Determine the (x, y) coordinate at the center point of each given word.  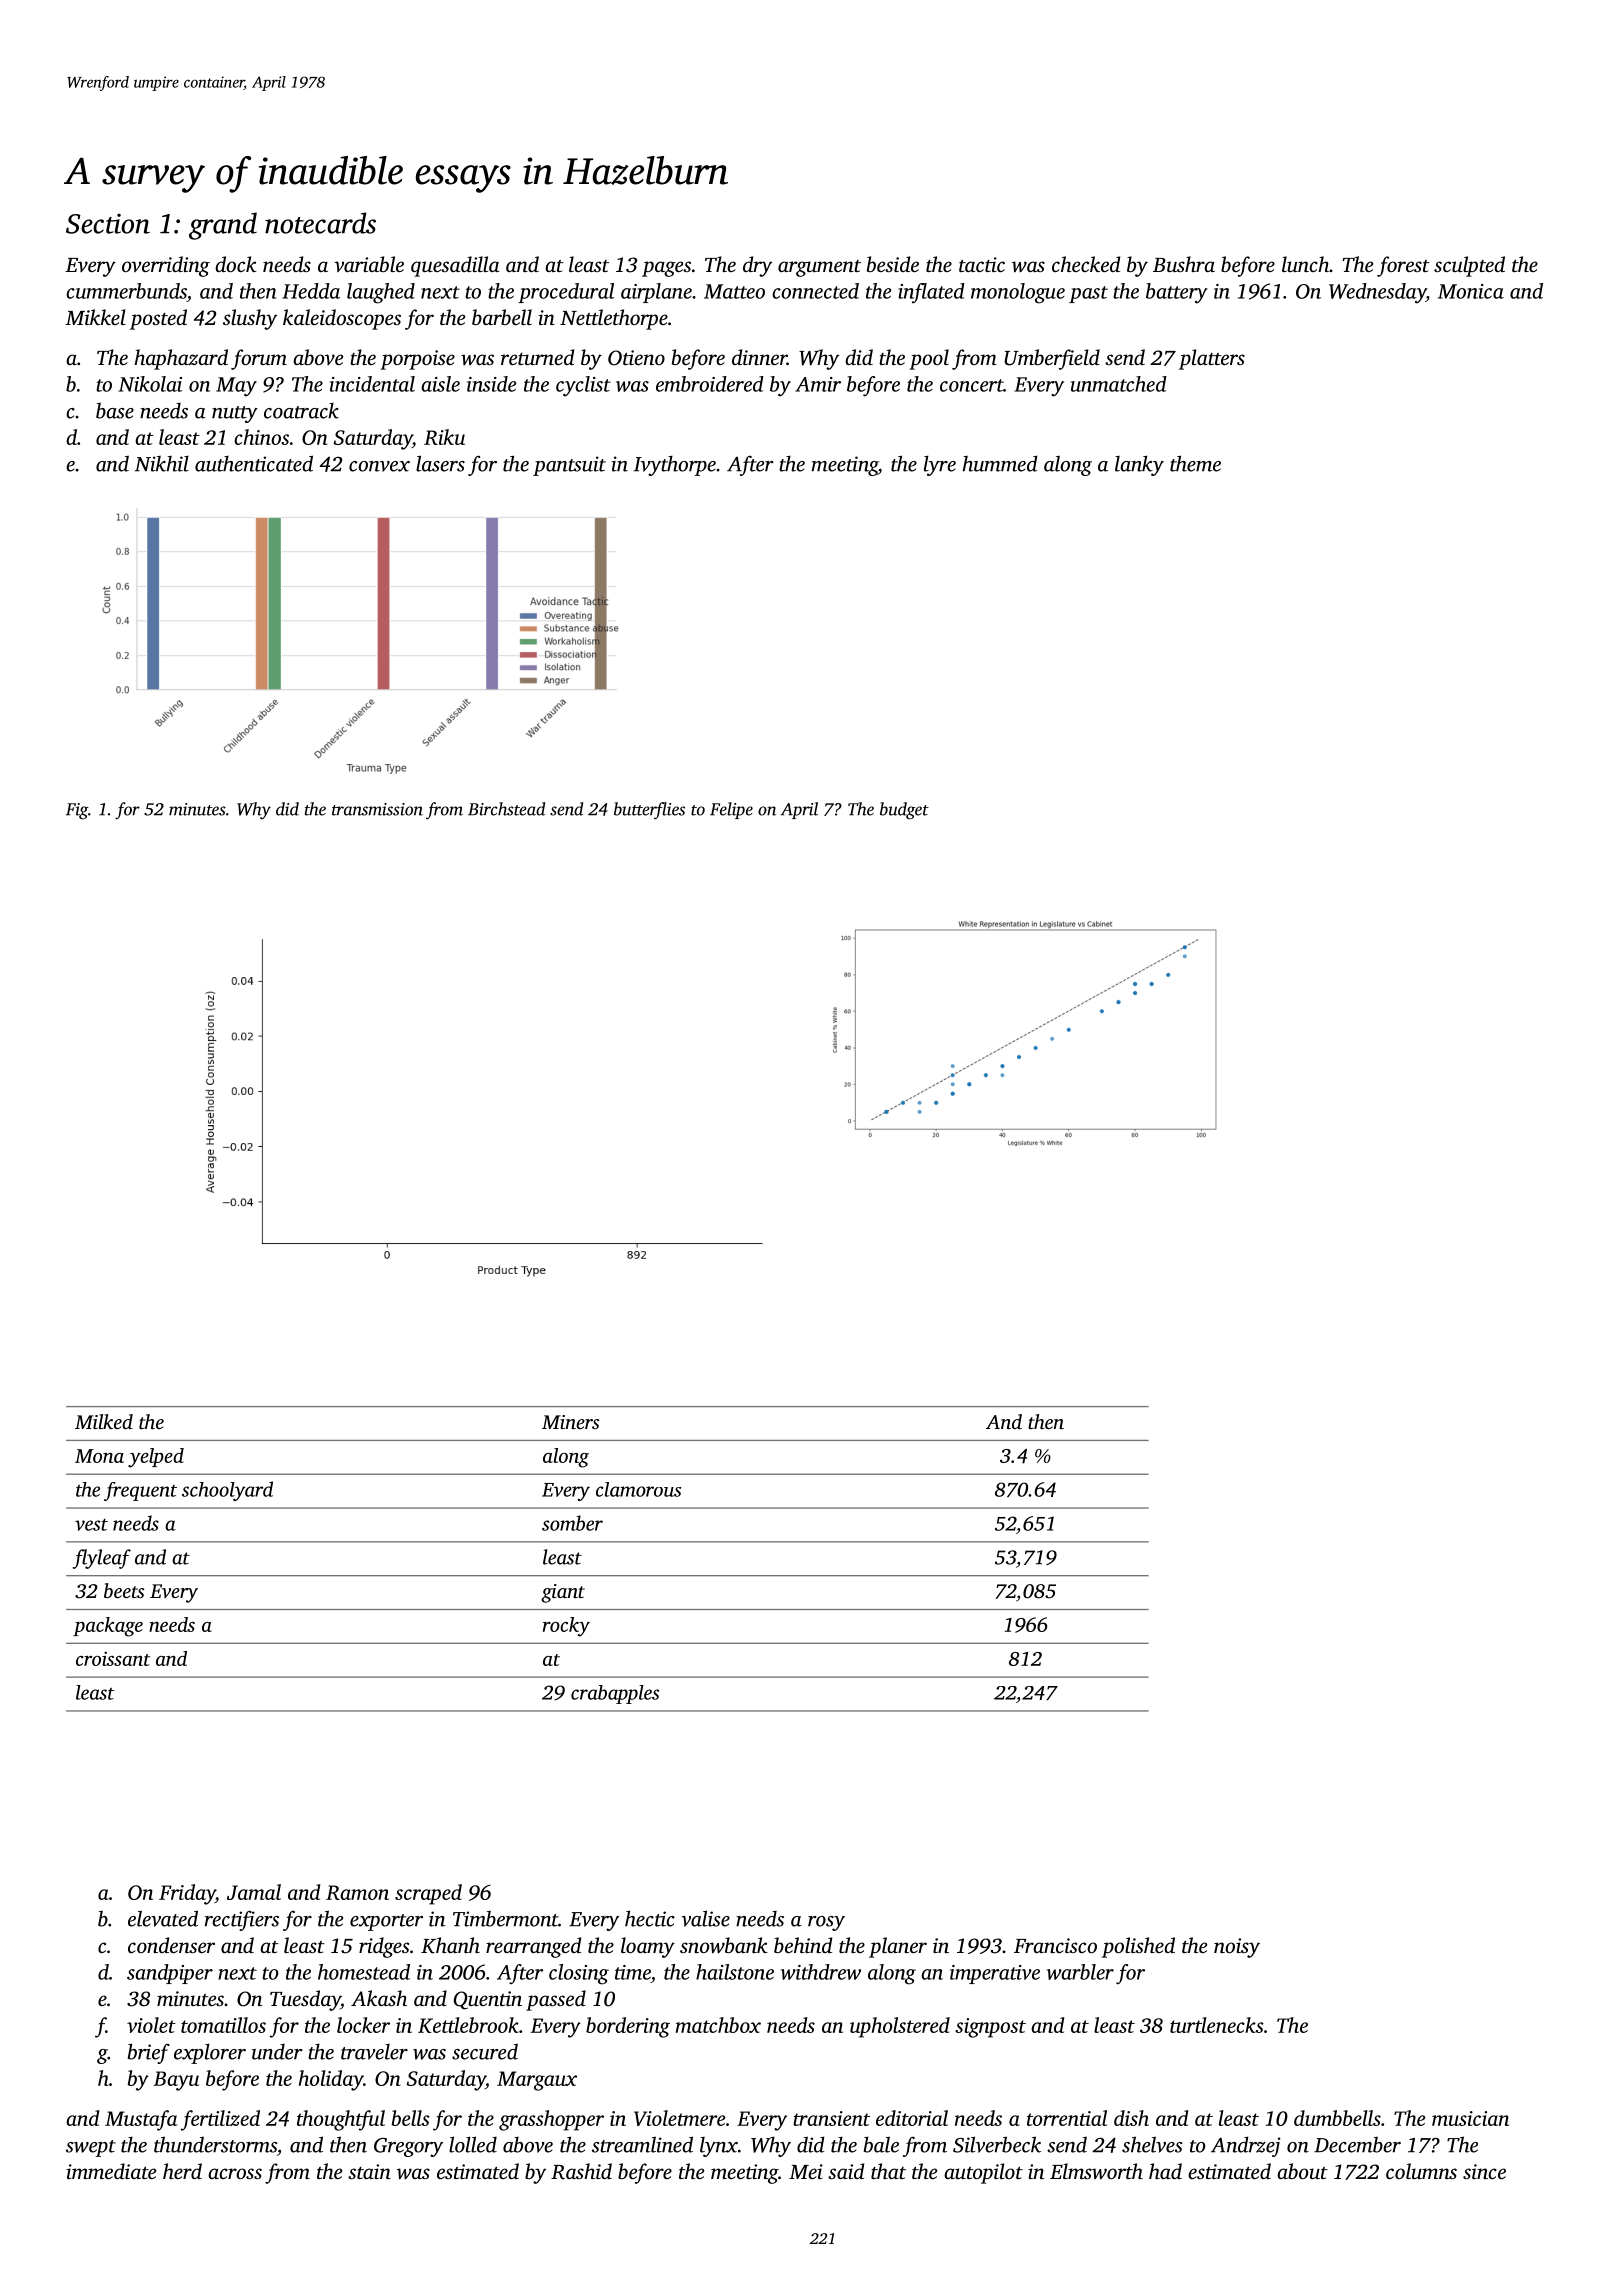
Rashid (581, 2171)
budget (904, 811)
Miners (570, 1422)
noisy (1237, 1948)
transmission (377, 809)
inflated (931, 293)
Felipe (731, 810)
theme (1195, 463)
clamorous (638, 1489)
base (115, 411)
